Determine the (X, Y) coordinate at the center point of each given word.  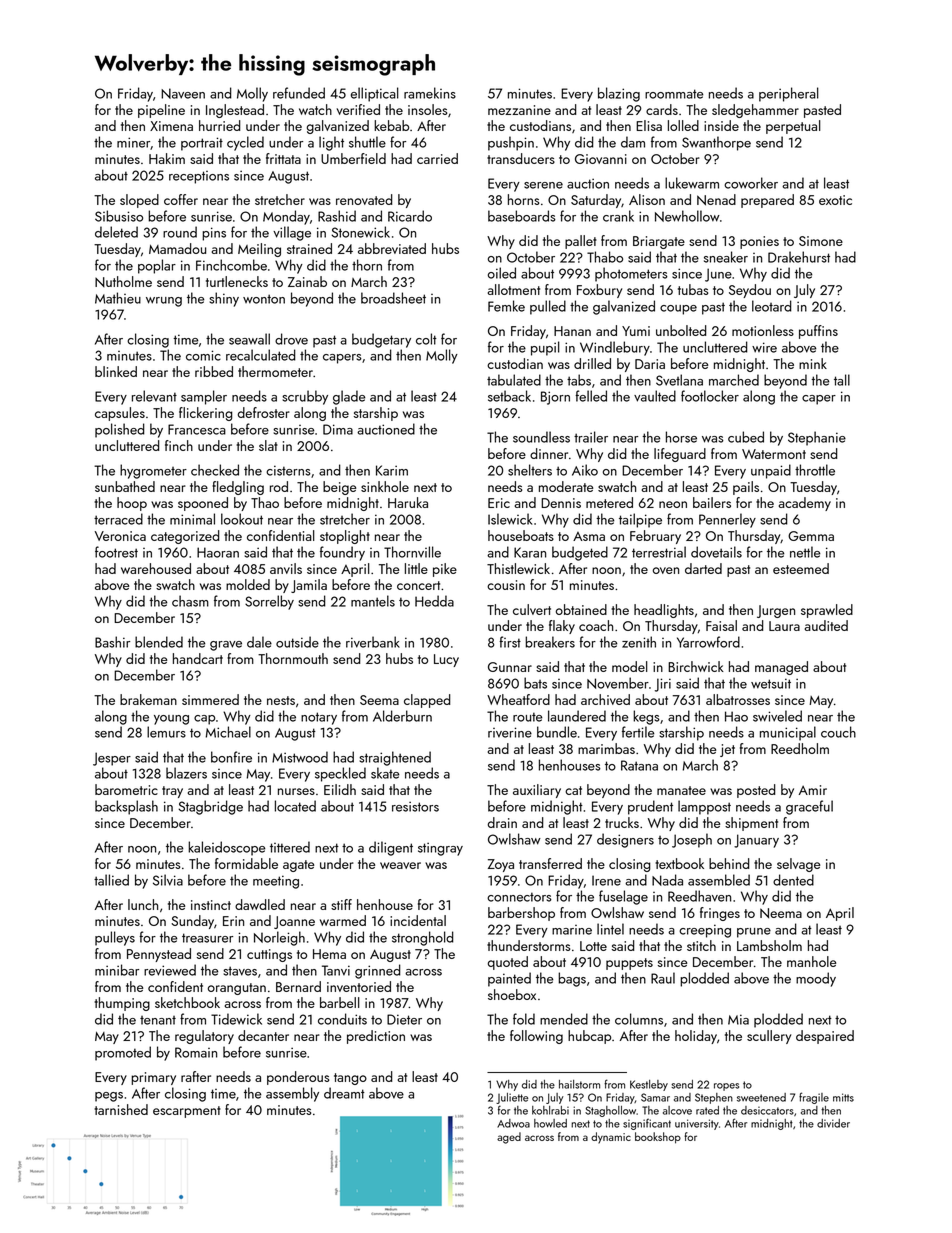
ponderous (298, 1078)
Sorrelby (269, 602)
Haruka (408, 502)
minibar (117, 970)
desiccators (767, 1110)
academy (805, 504)
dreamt (344, 1093)
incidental (418, 920)
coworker (751, 183)
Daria (650, 364)
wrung (164, 302)
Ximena (171, 126)
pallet (581, 242)
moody (816, 979)
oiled (502, 273)
